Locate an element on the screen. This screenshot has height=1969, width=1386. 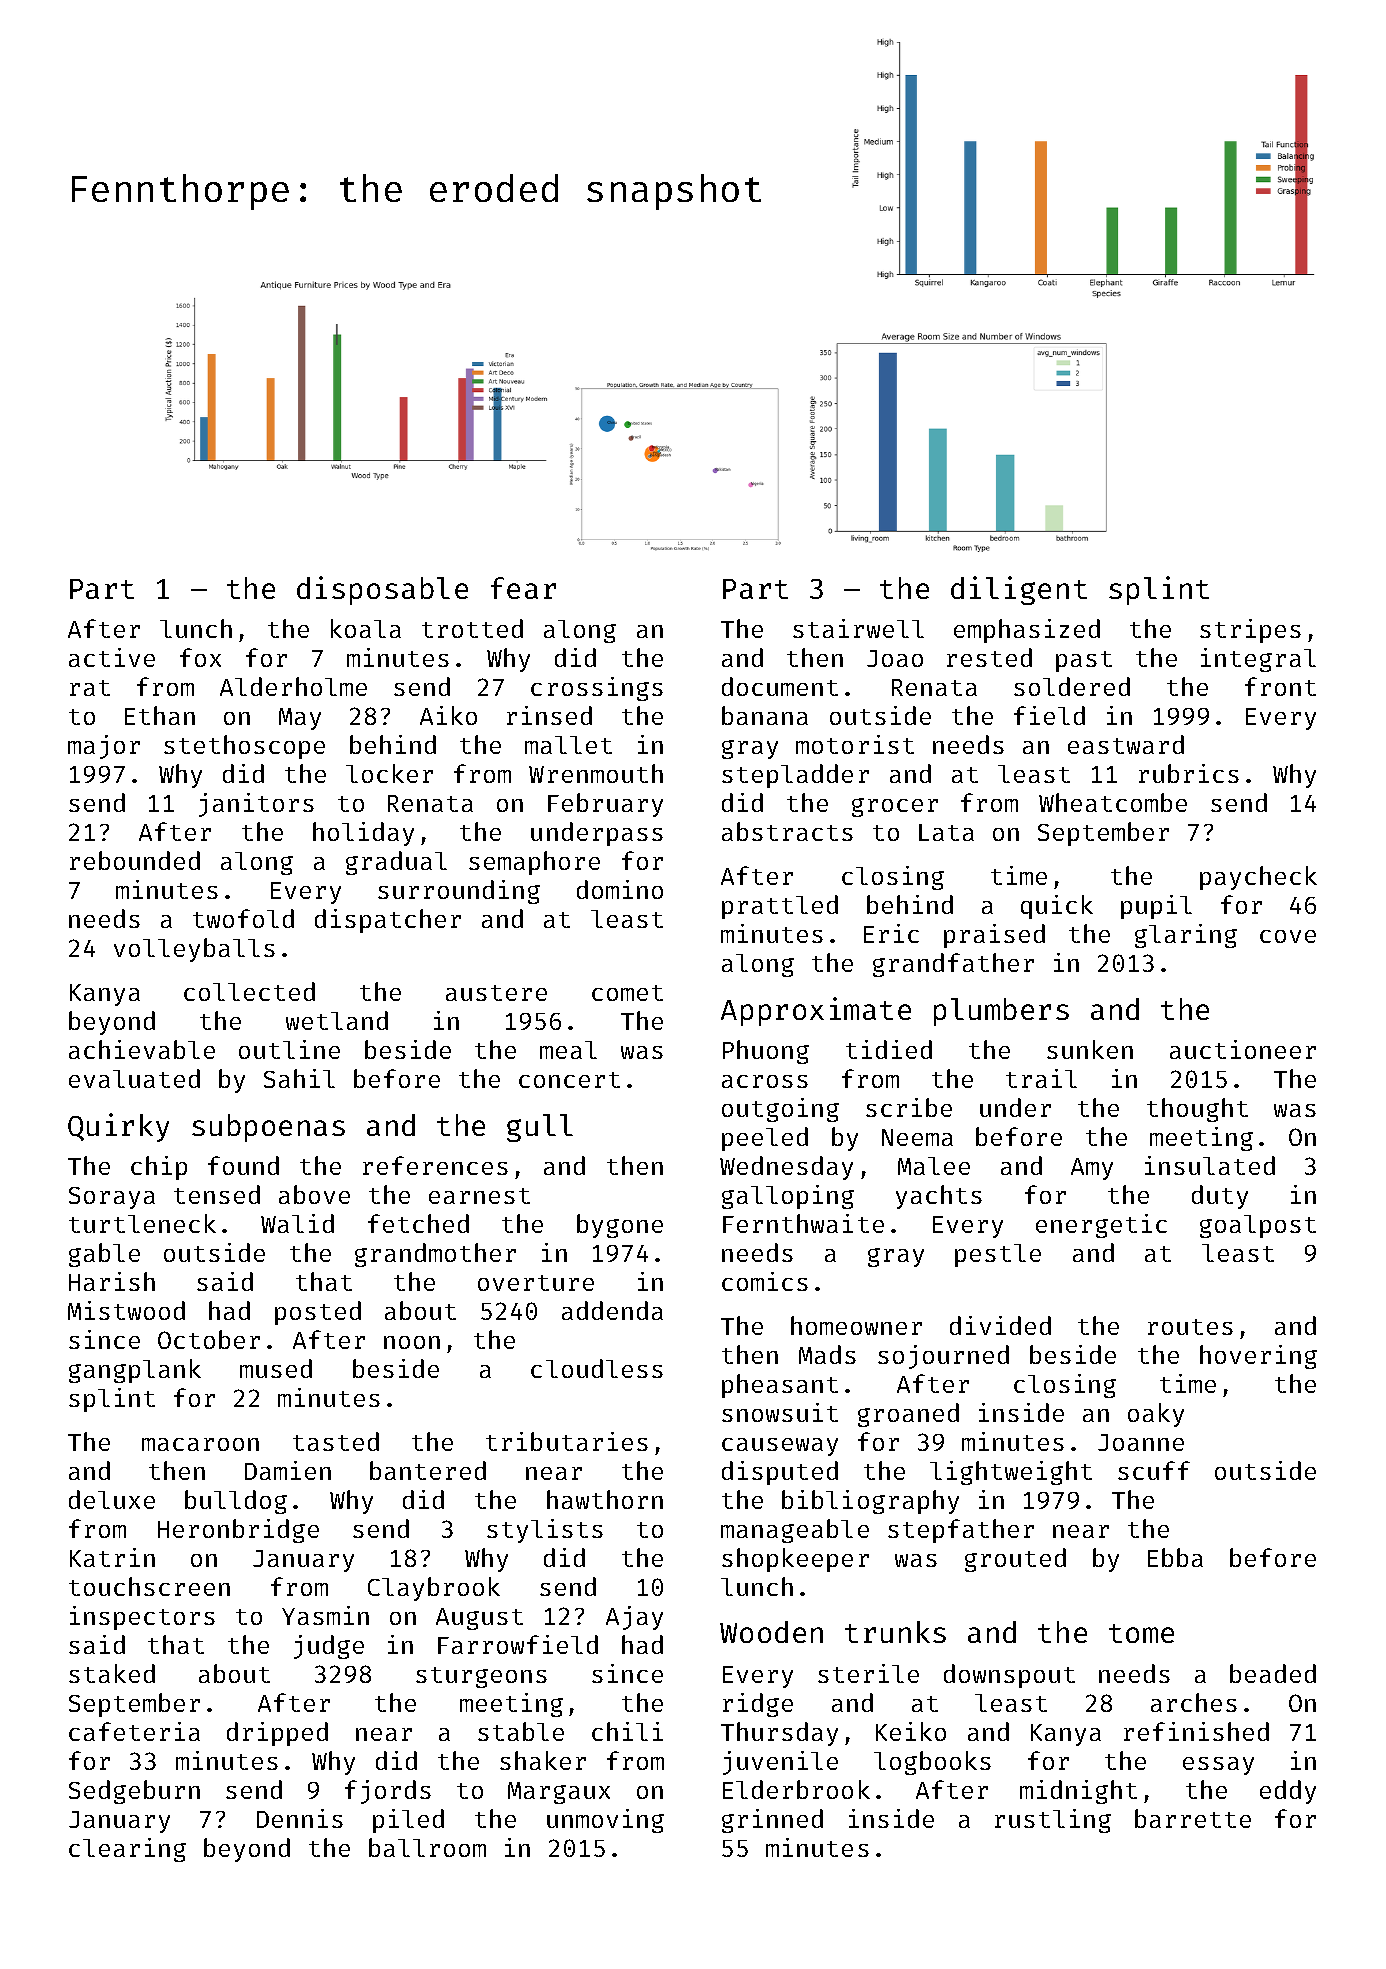
rinsed is located at coordinates (549, 715).
